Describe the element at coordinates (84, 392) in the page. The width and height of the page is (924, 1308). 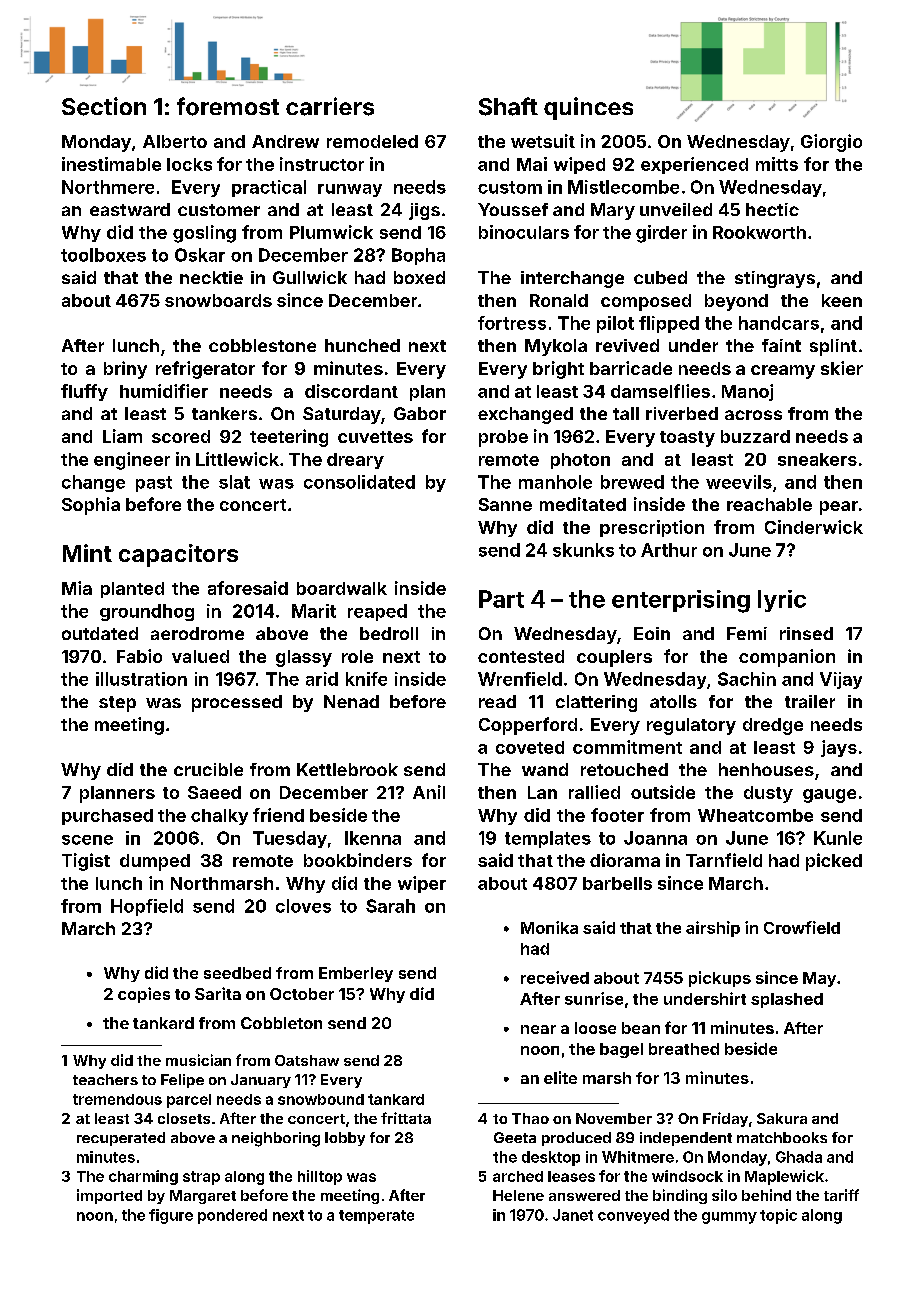
I see `fluffy` at that location.
